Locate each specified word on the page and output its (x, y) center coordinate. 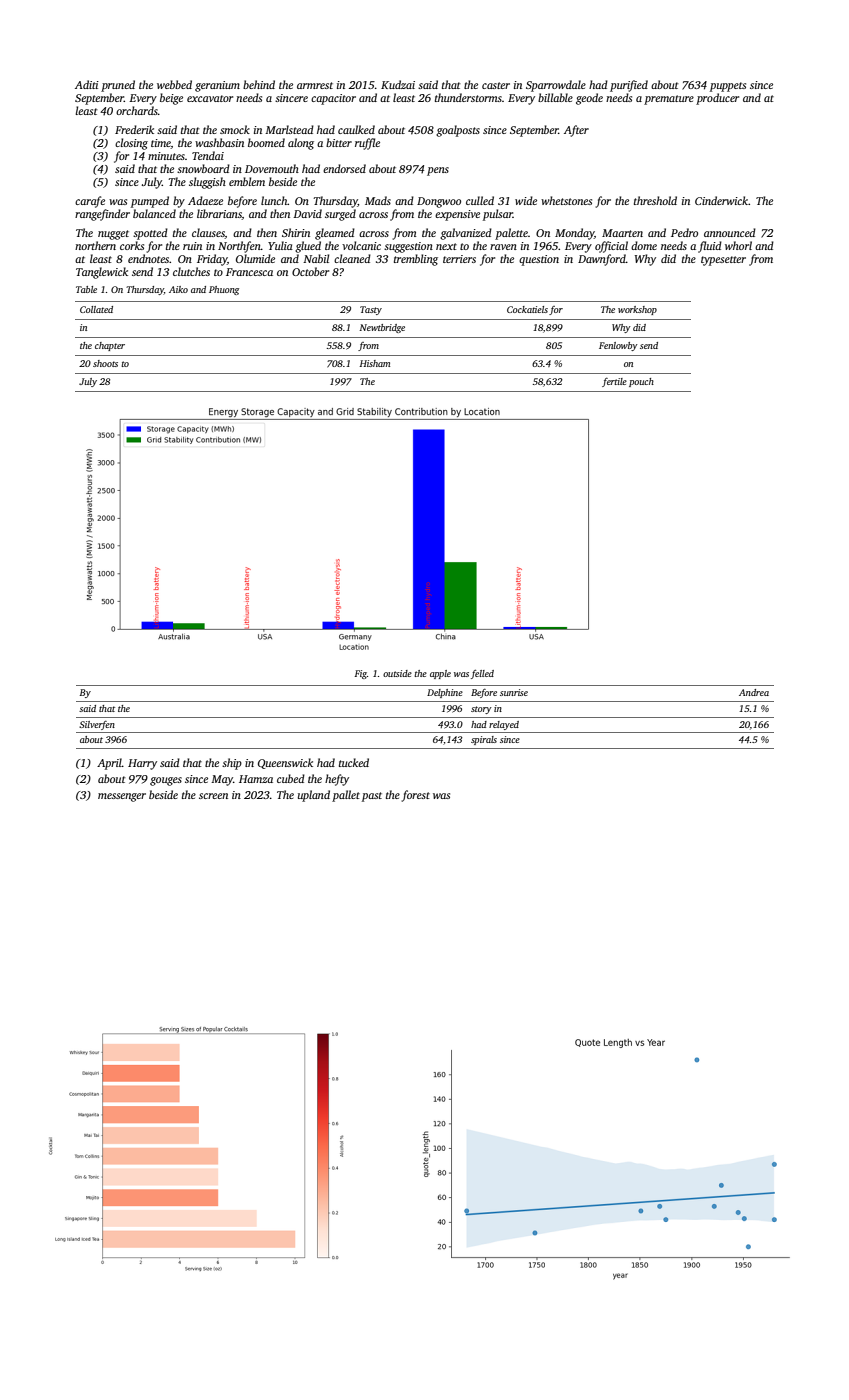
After (576, 131)
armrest (315, 85)
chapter (110, 346)
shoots (105, 363)
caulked (356, 129)
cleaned (352, 258)
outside (397, 673)
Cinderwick (721, 200)
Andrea (754, 692)
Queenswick (285, 763)
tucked (354, 762)
